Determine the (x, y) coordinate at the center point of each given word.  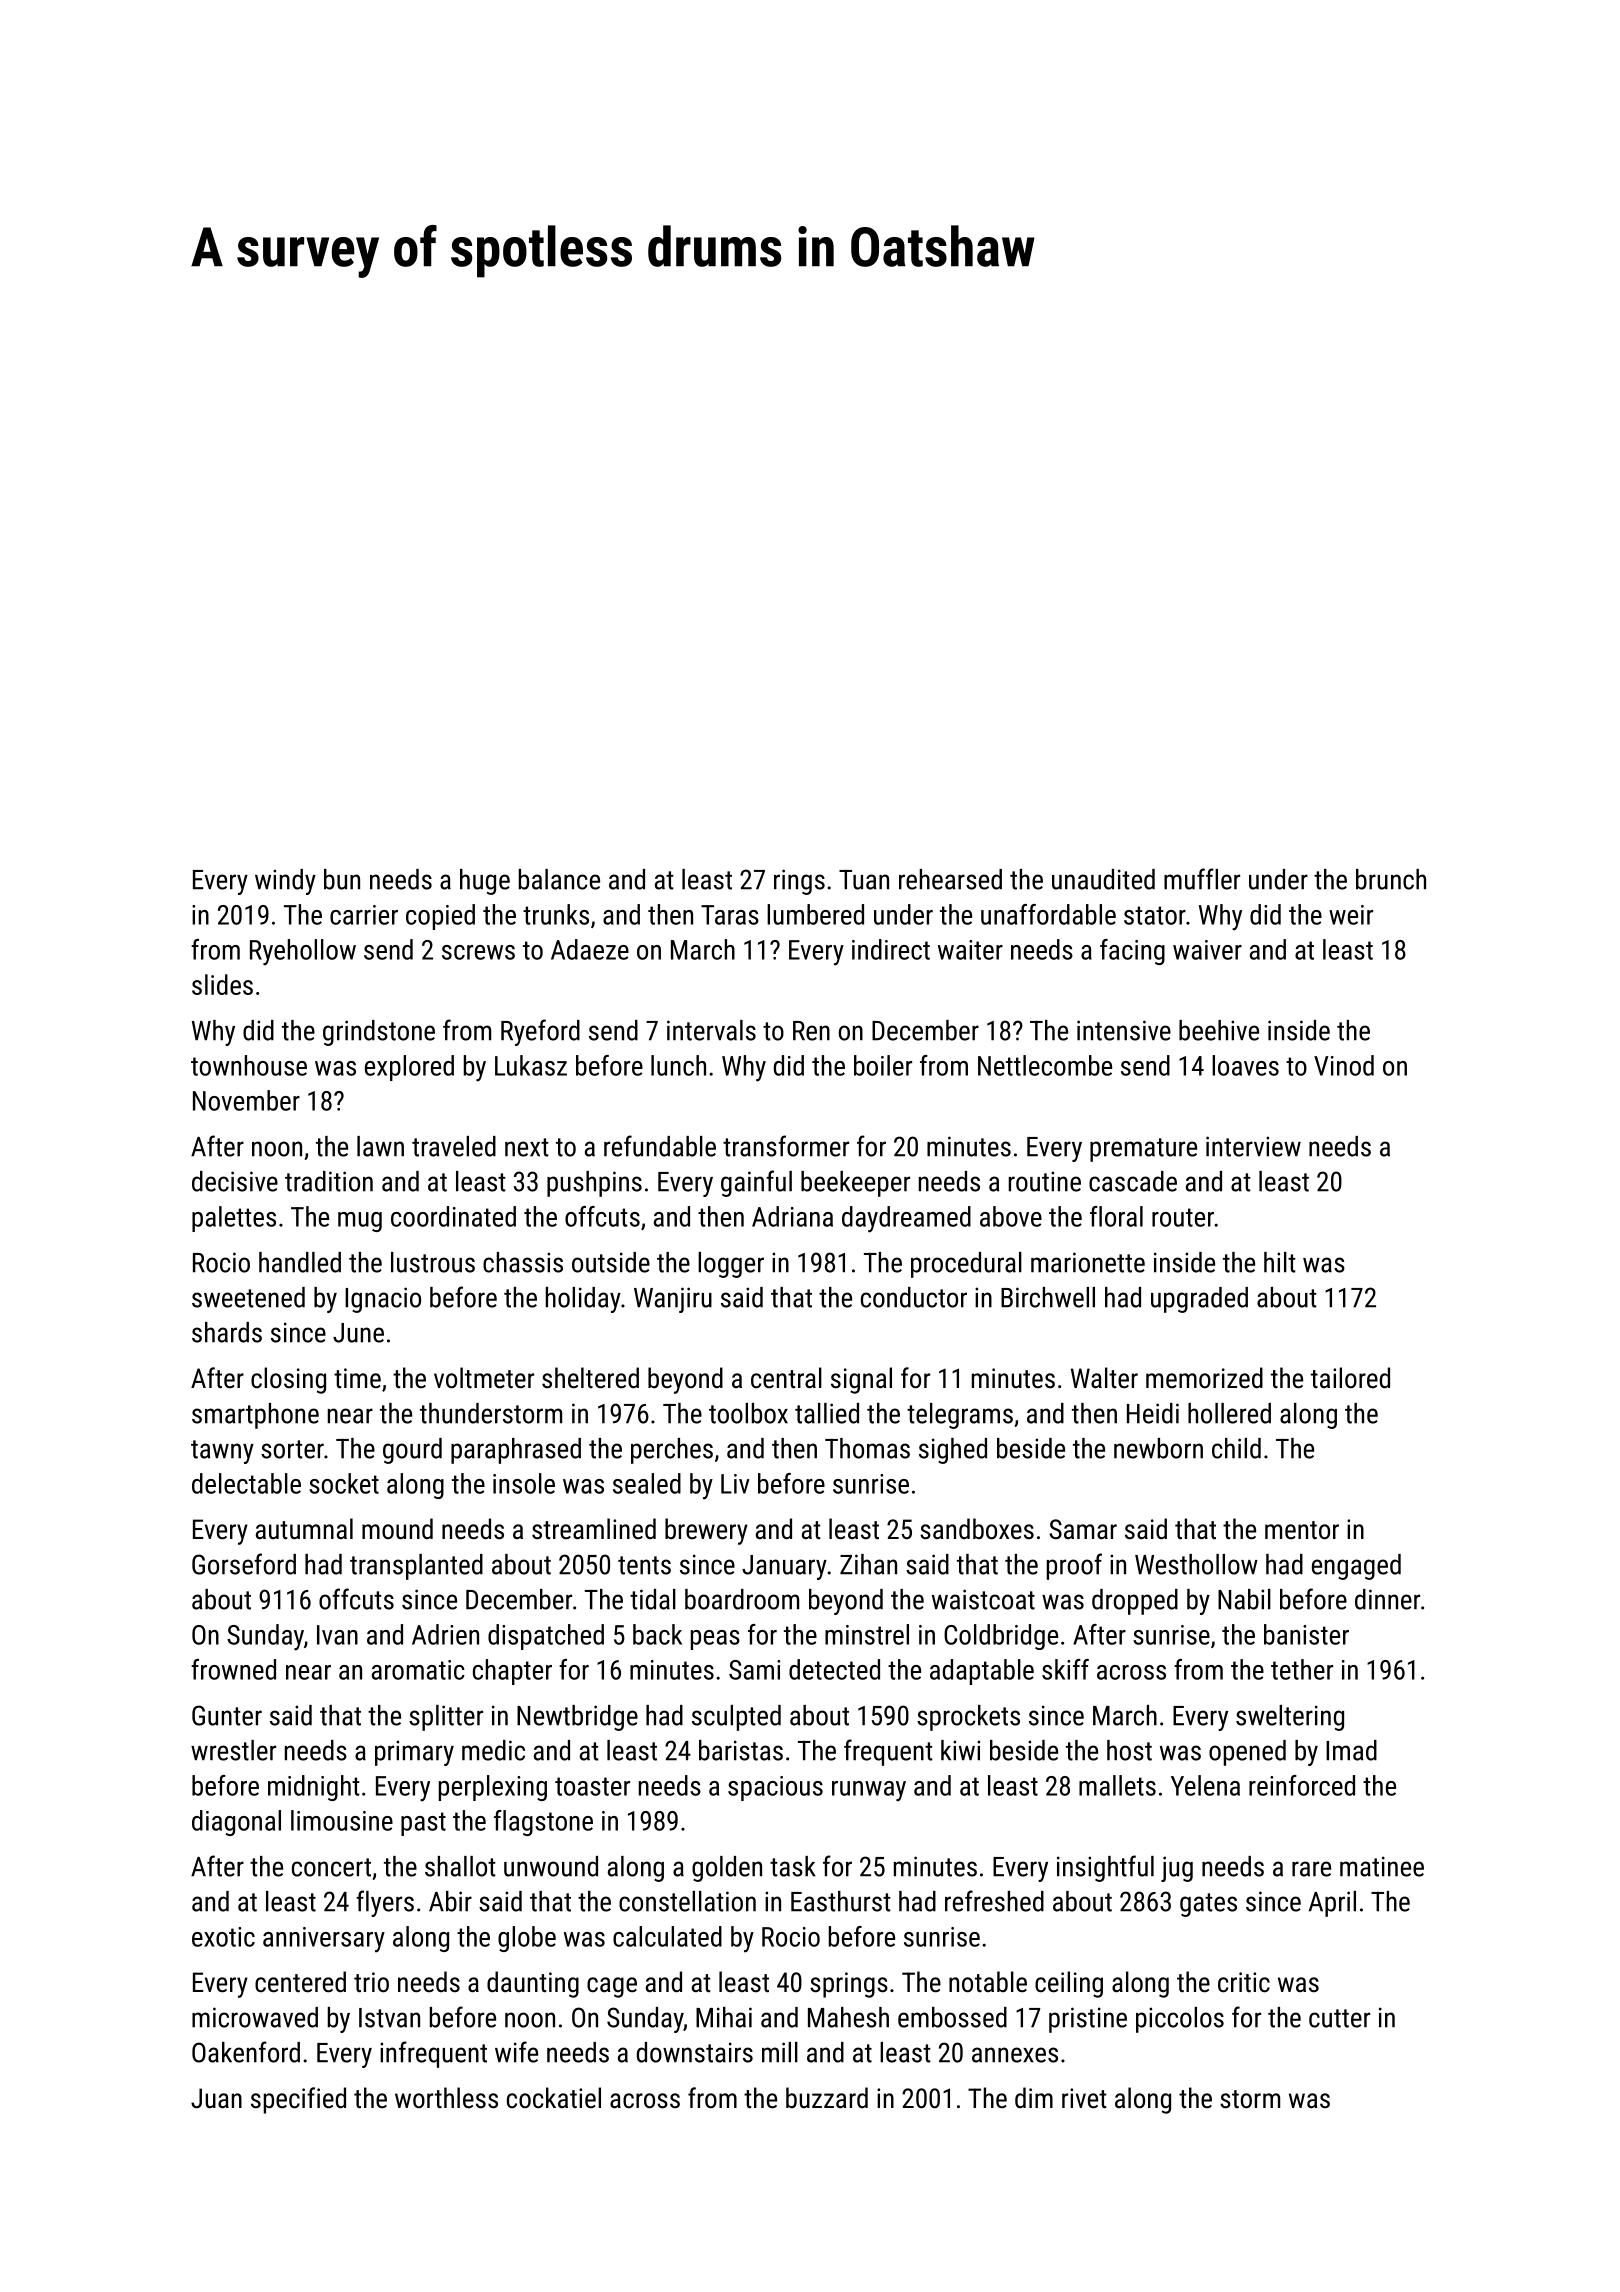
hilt (1280, 1262)
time (357, 1378)
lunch (678, 1065)
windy (285, 882)
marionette (1088, 1262)
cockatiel (554, 2098)
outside (611, 1262)
